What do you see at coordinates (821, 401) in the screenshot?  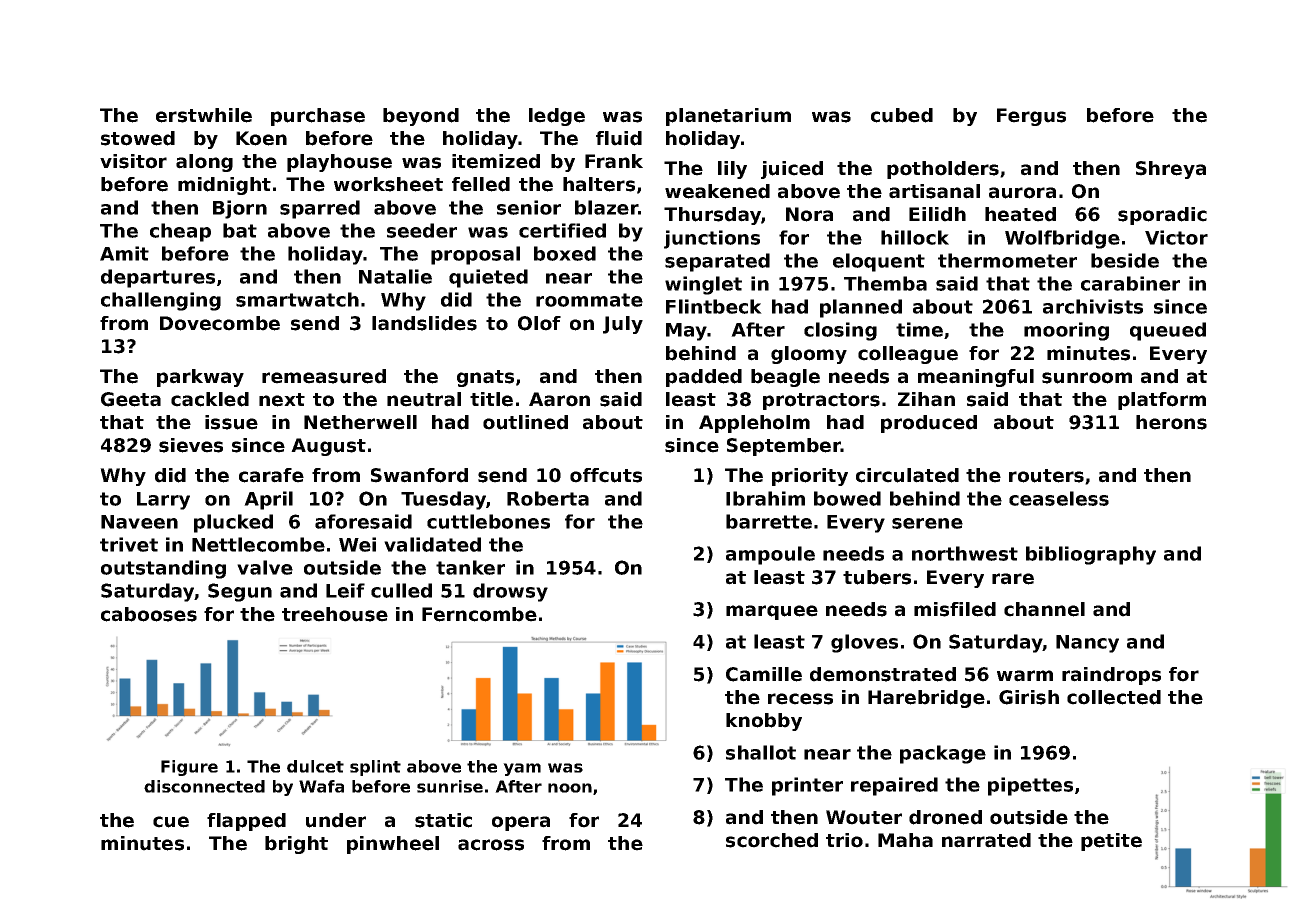 I see `protractors` at bounding box center [821, 401].
